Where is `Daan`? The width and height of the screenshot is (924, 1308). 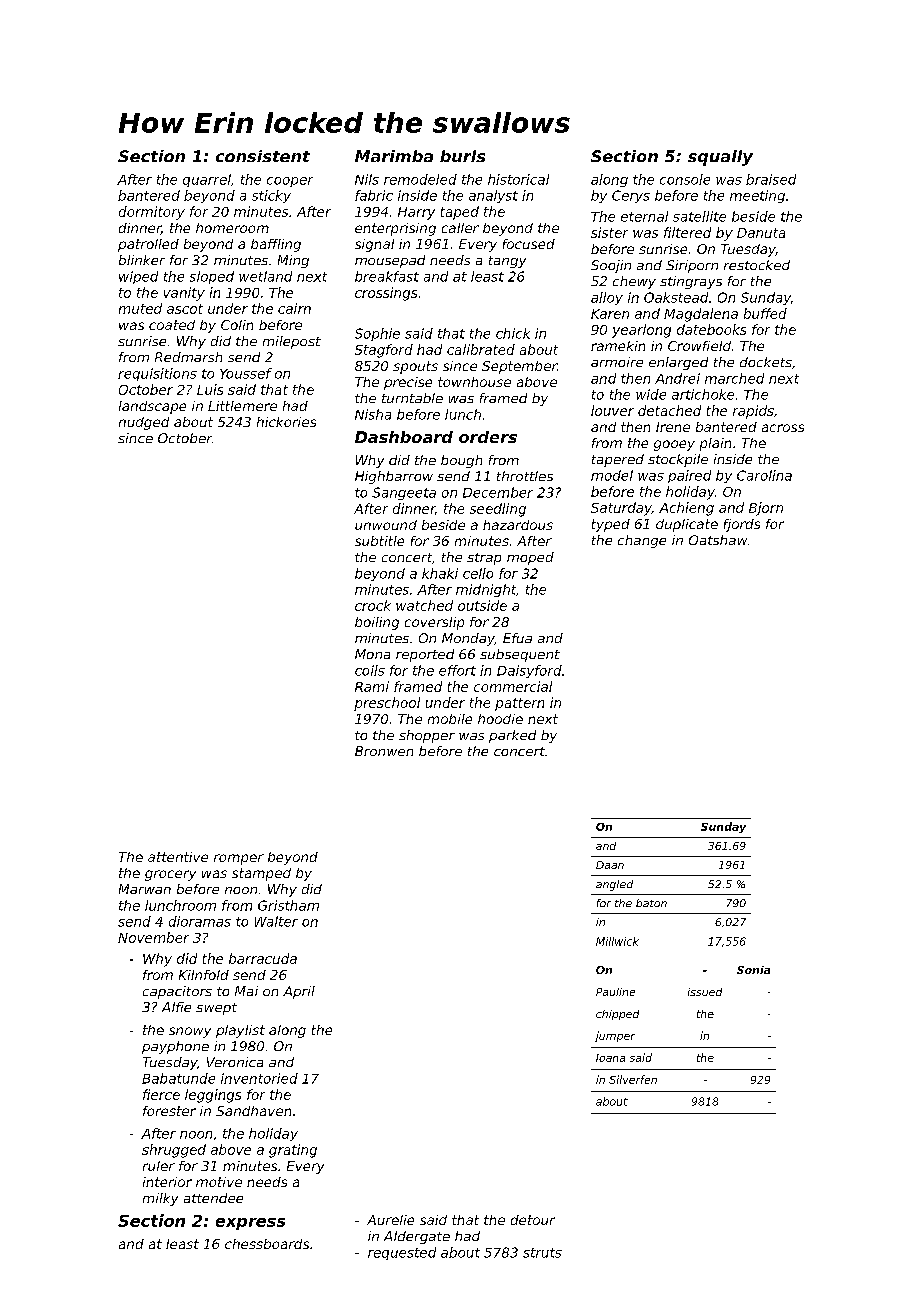
Daan is located at coordinates (610, 865).
